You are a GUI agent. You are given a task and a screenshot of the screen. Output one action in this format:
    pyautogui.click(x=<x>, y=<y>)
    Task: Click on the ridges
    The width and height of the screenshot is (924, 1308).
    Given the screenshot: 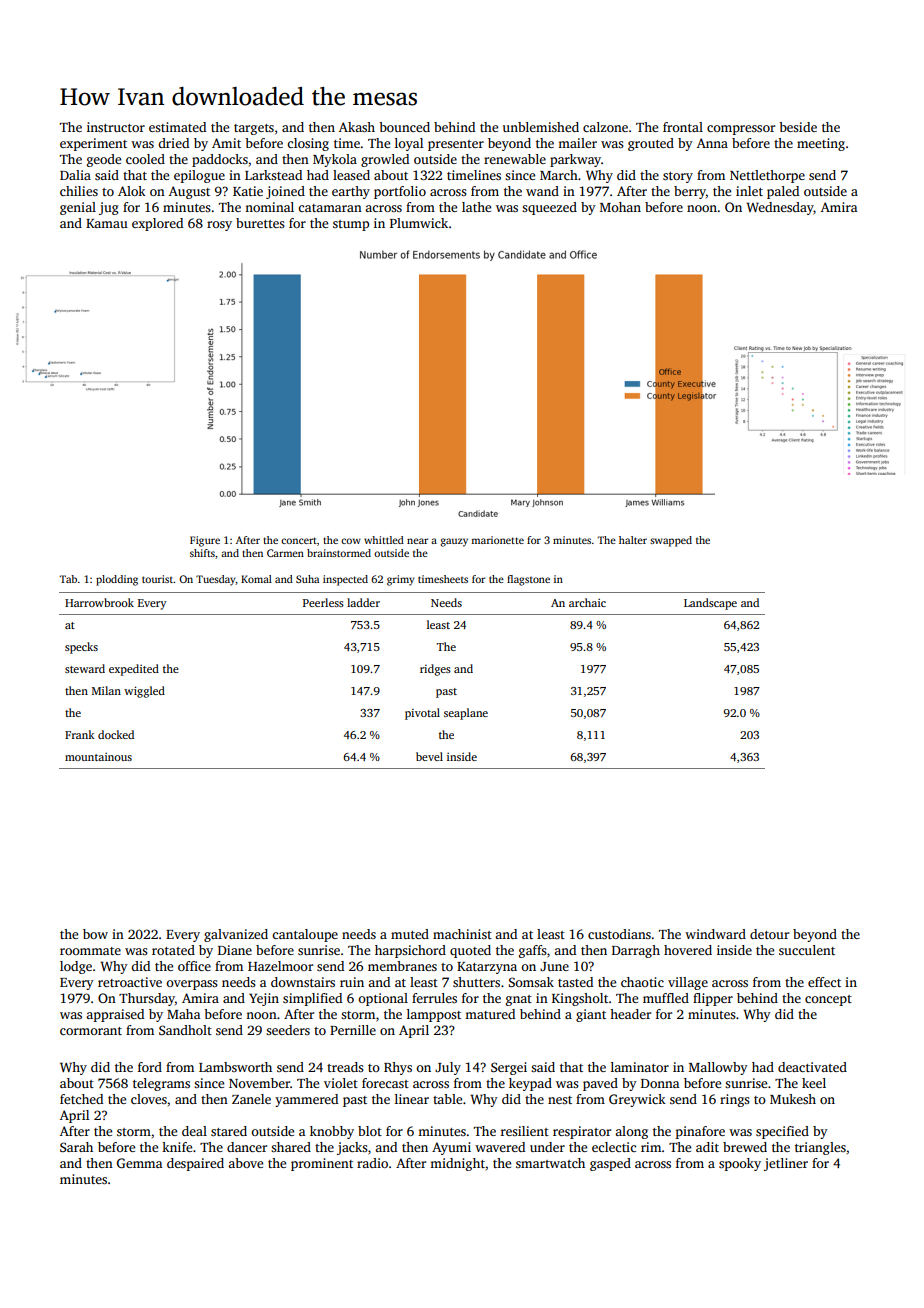 What is the action you would take?
    pyautogui.click(x=435, y=670)
